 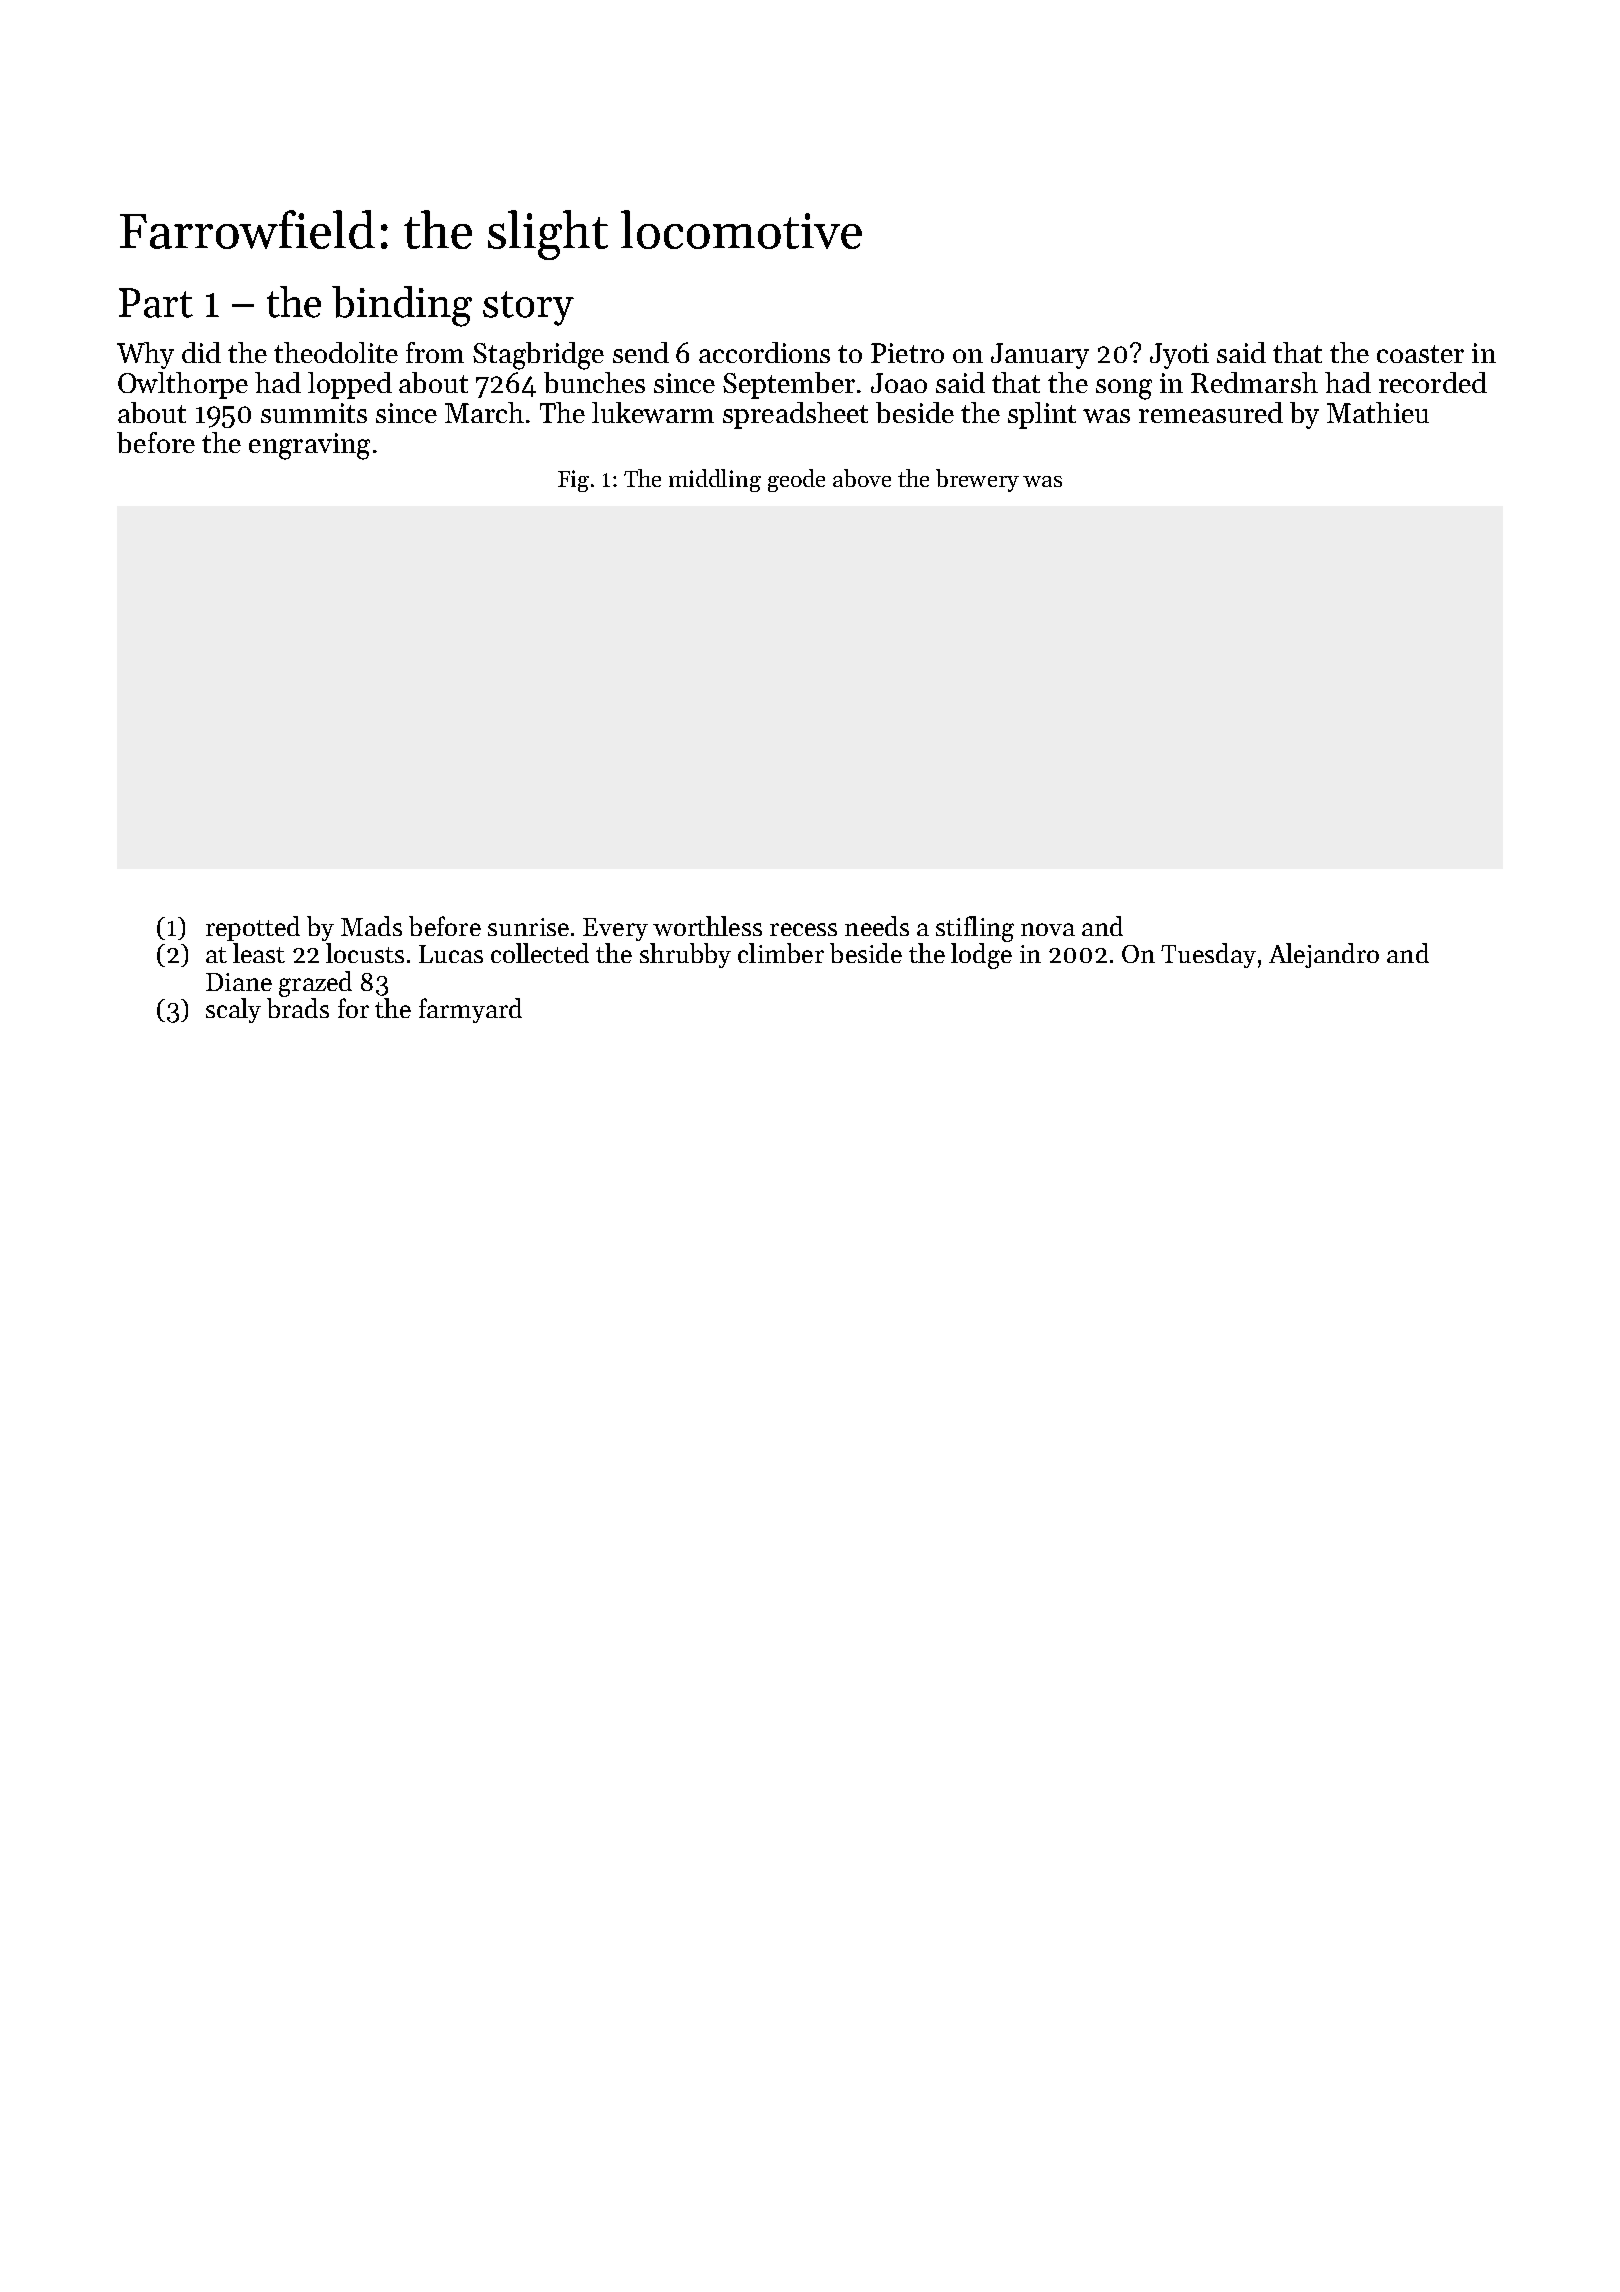 I want to click on Fig, so click(x=573, y=481).
